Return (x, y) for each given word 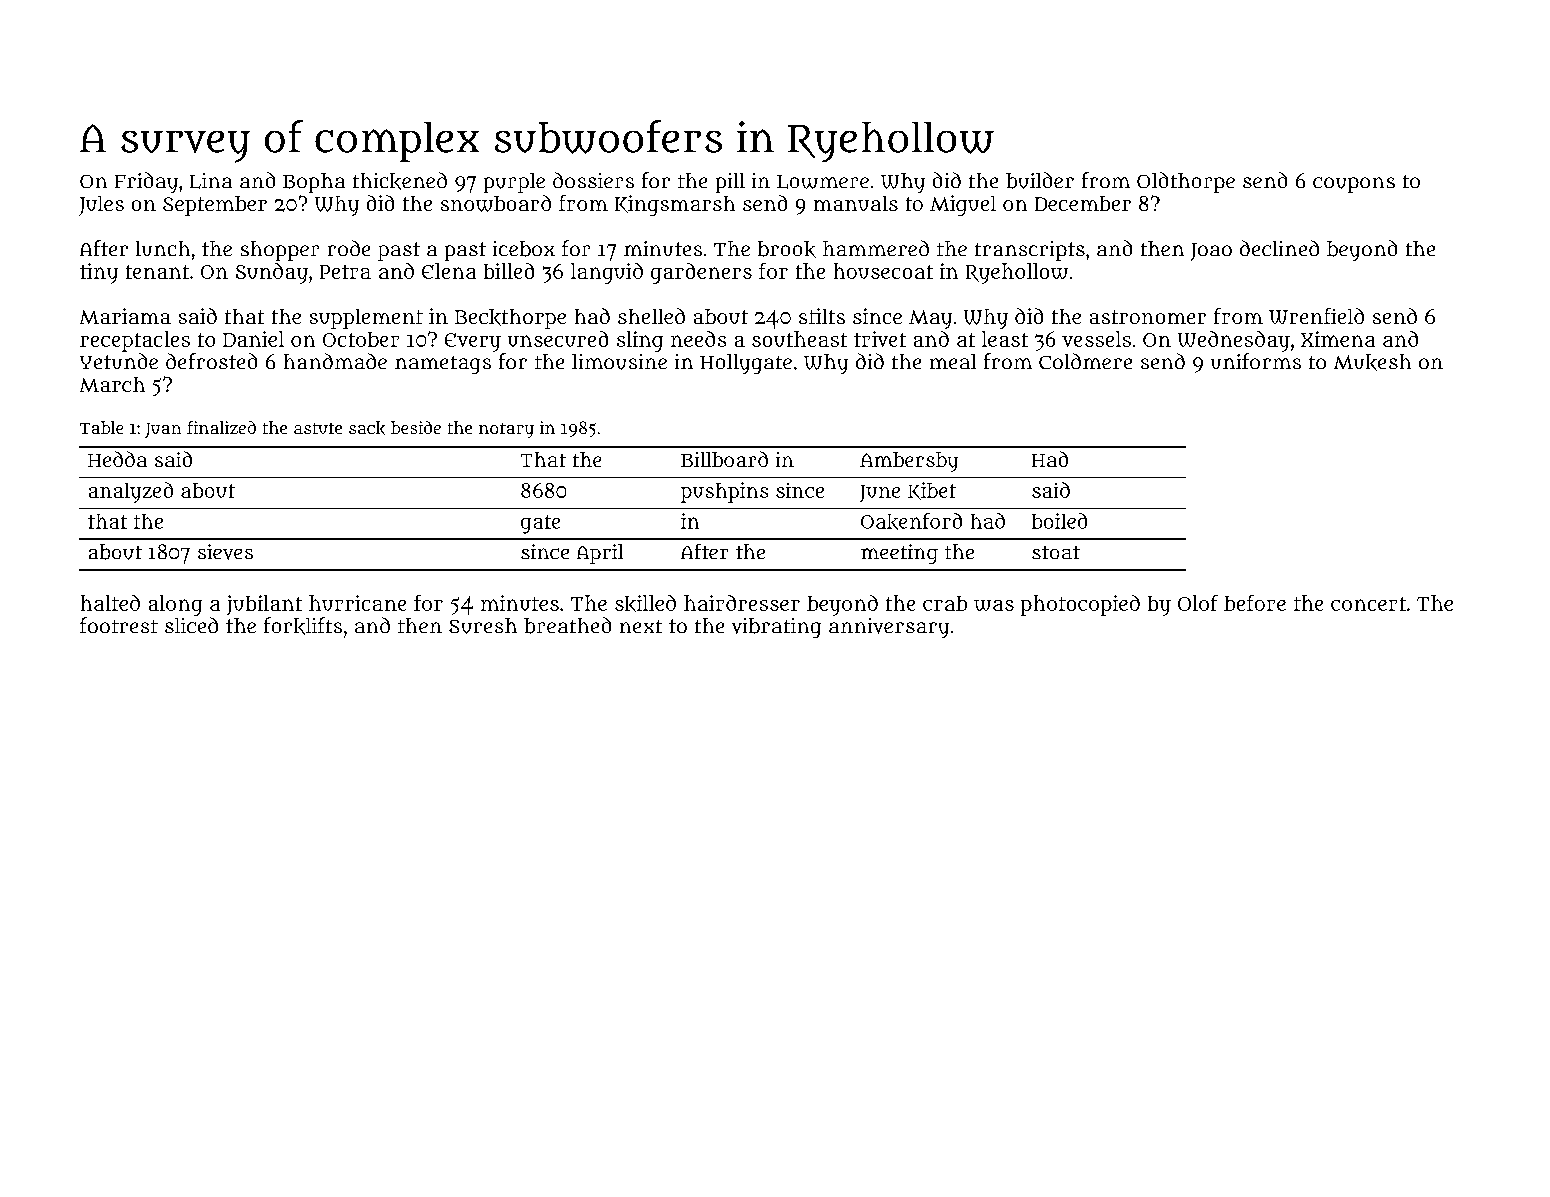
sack (367, 428)
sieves (225, 552)
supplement (366, 319)
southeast (799, 339)
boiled (1059, 521)
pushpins (724, 492)
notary (506, 430)
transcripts (1030, 251)
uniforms (1256, 361)
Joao (1211, 252)
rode (349, 248)
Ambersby (909, 462)
